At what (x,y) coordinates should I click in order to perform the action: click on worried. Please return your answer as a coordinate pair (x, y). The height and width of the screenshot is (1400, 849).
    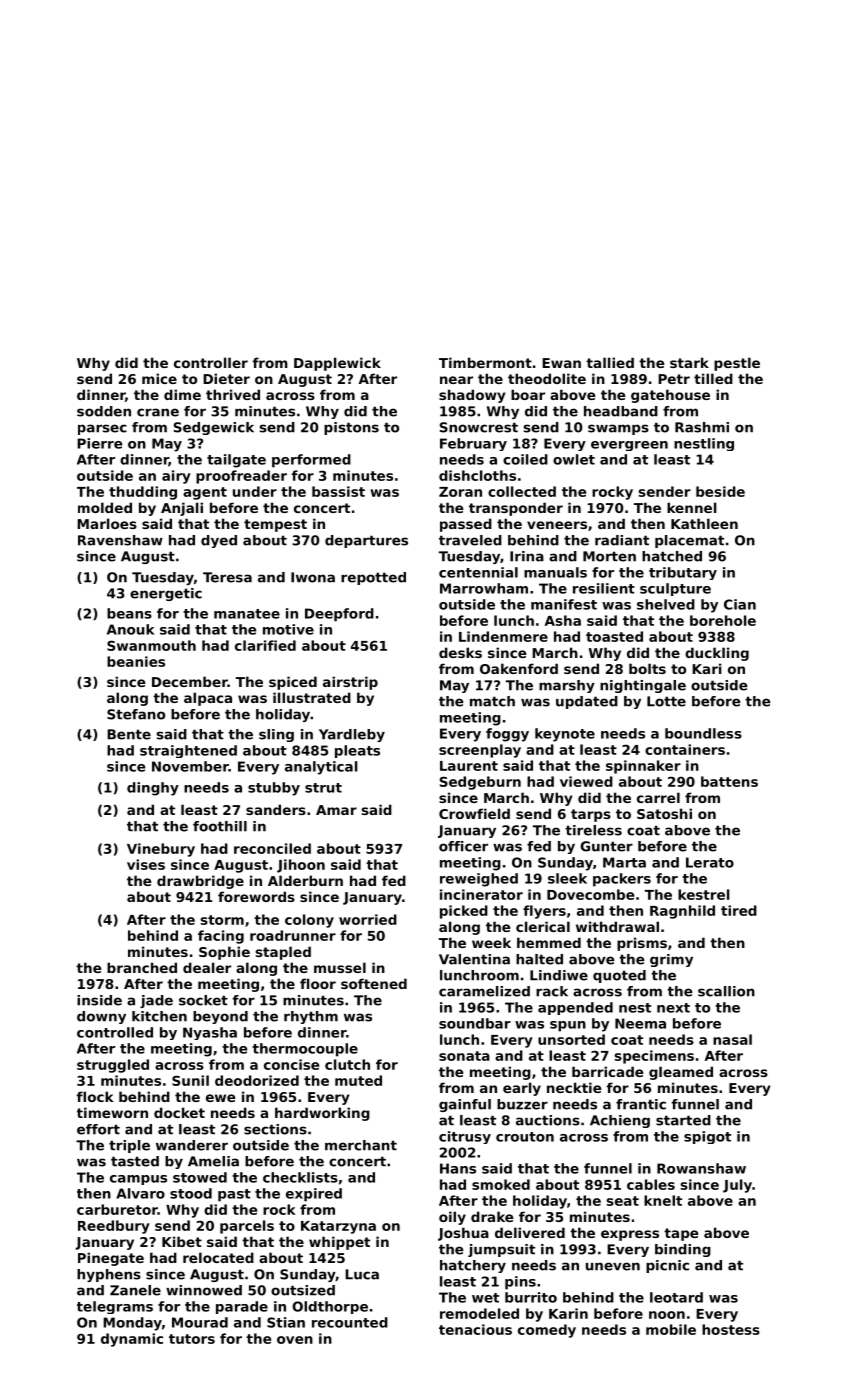
    Looking at the image, I should click on (368, 919).
